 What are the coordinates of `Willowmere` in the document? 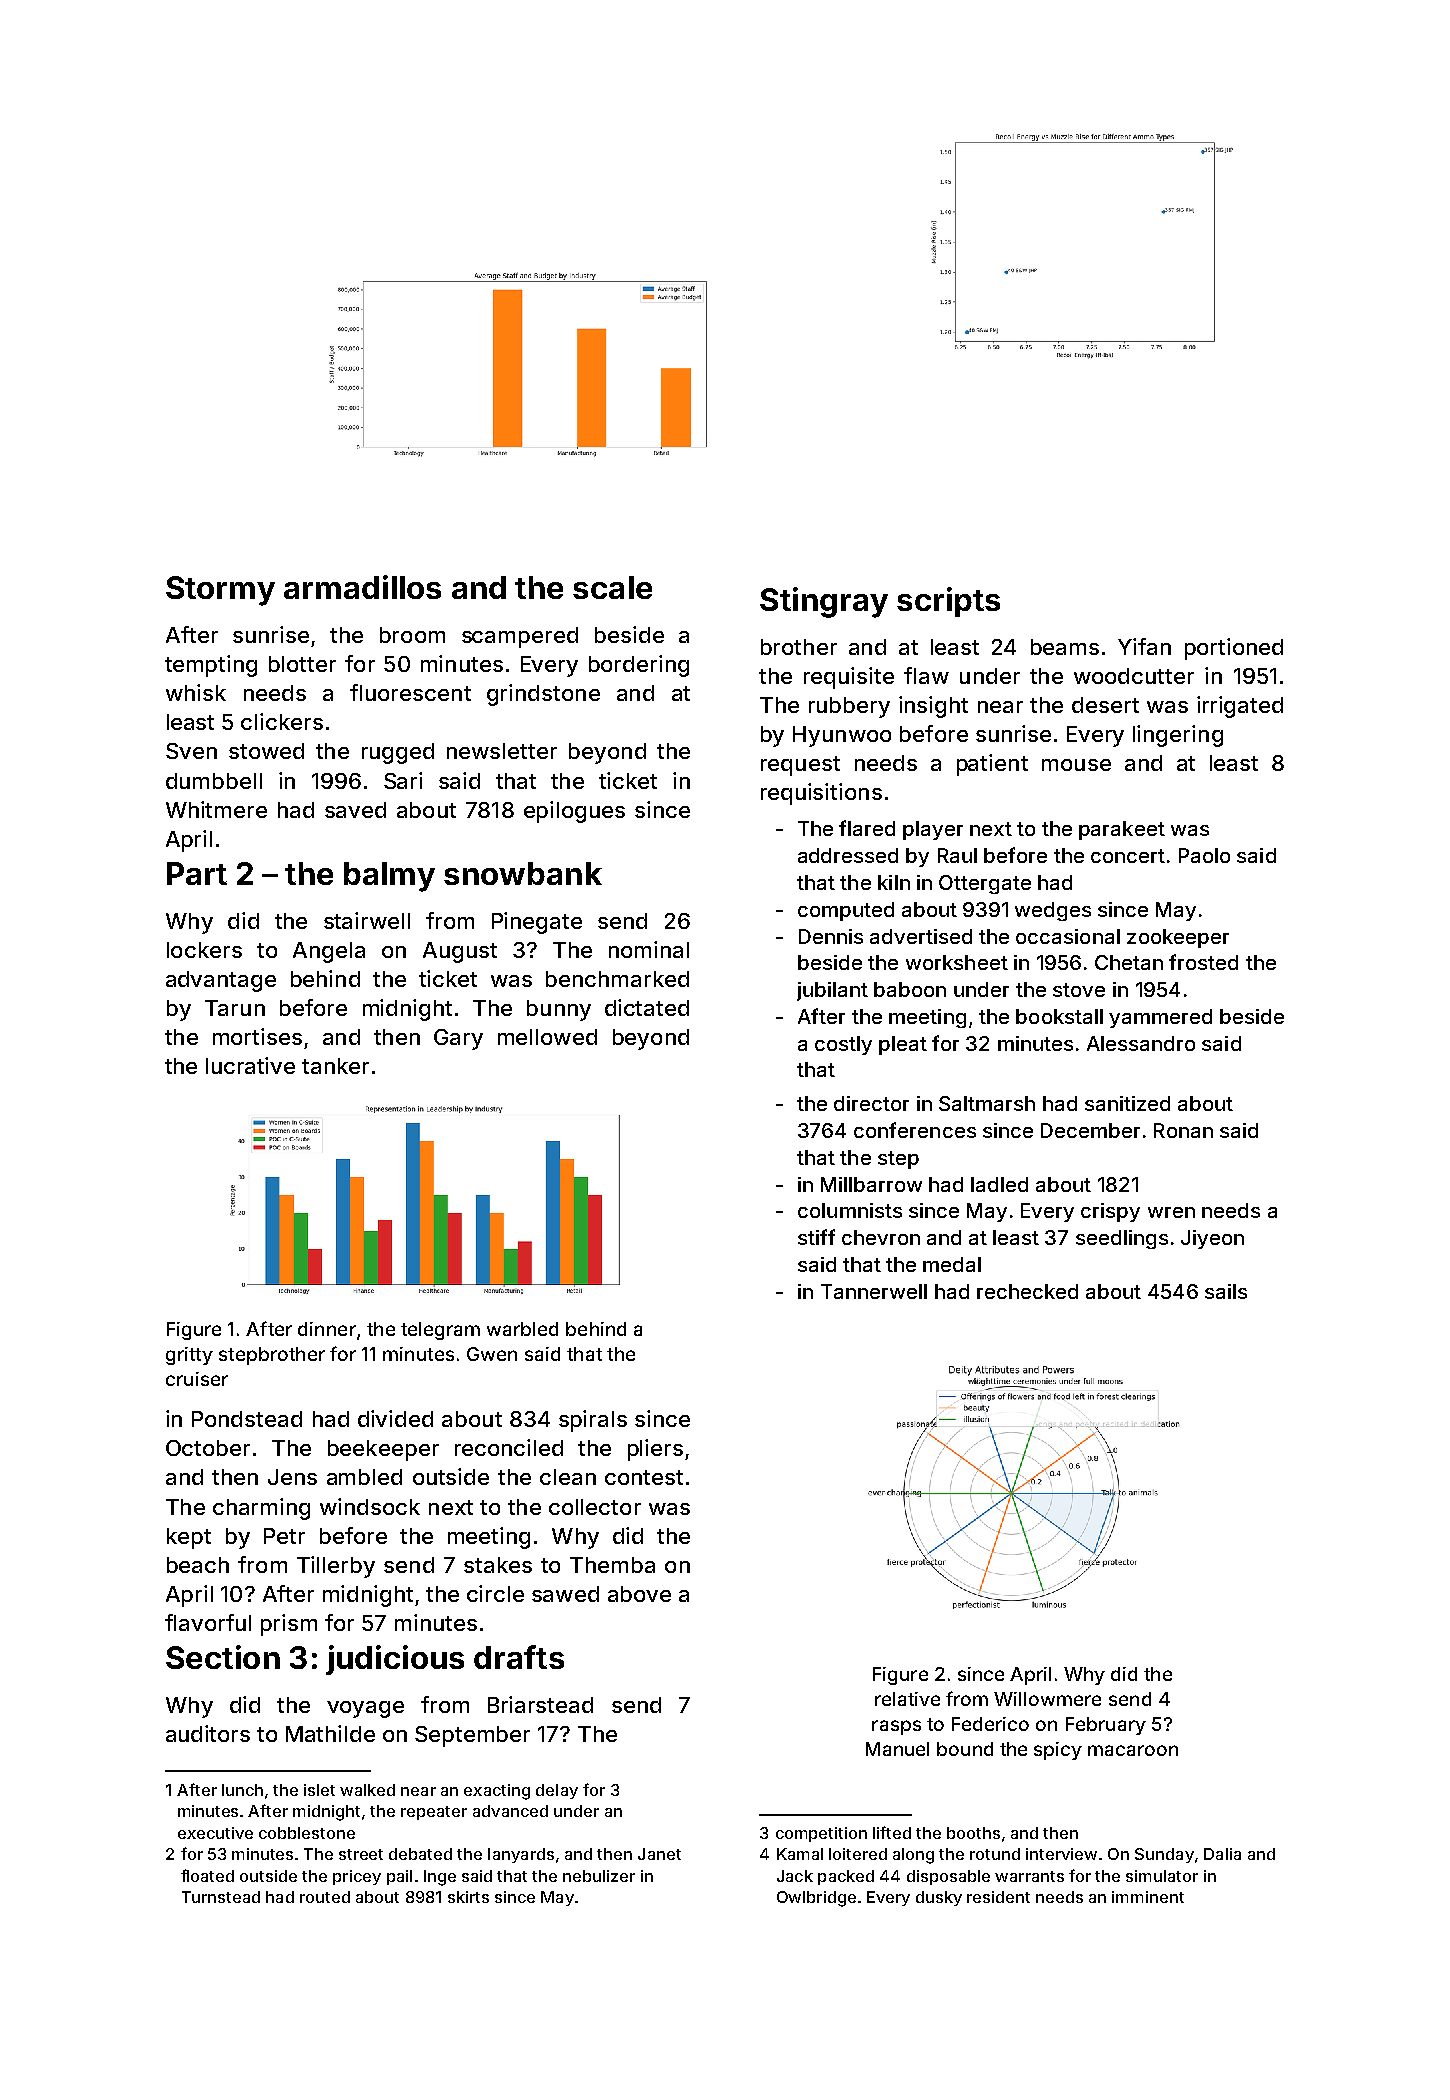 It's located at (1047, 1699).
